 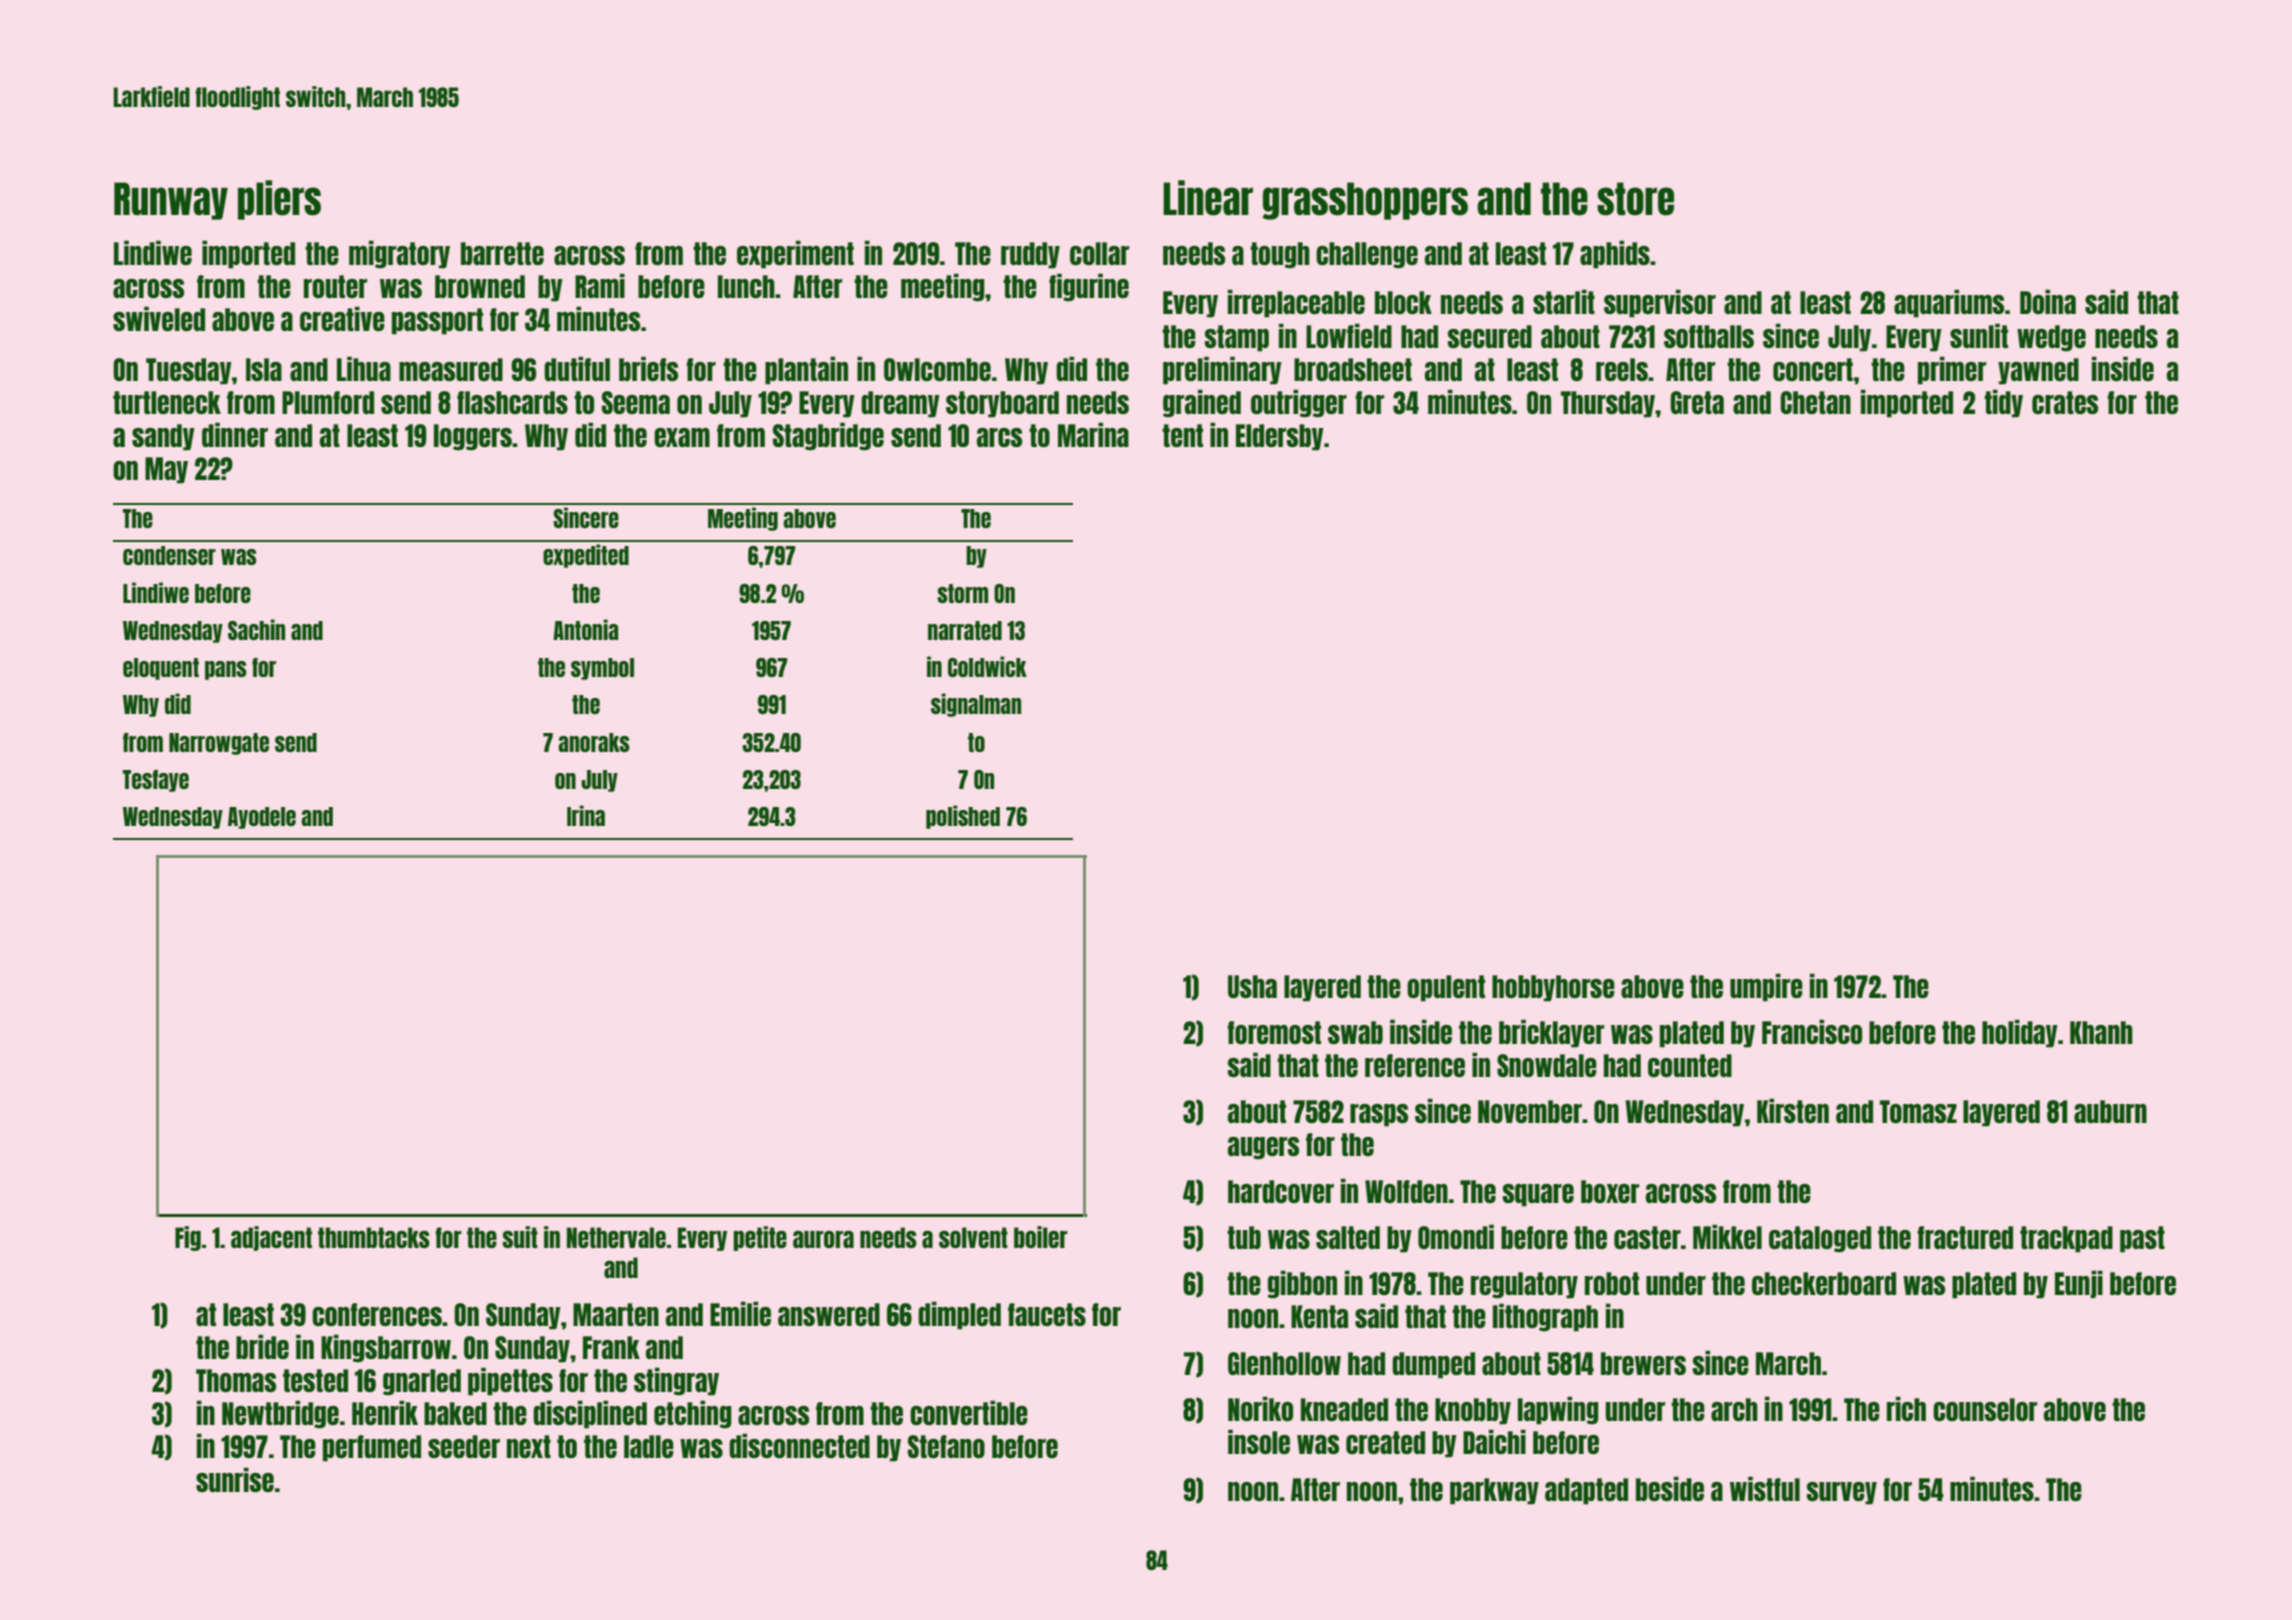 What do you see at coordinates (171, 201) in the image?
I see `Runway` at bounding box center [171, 201].
